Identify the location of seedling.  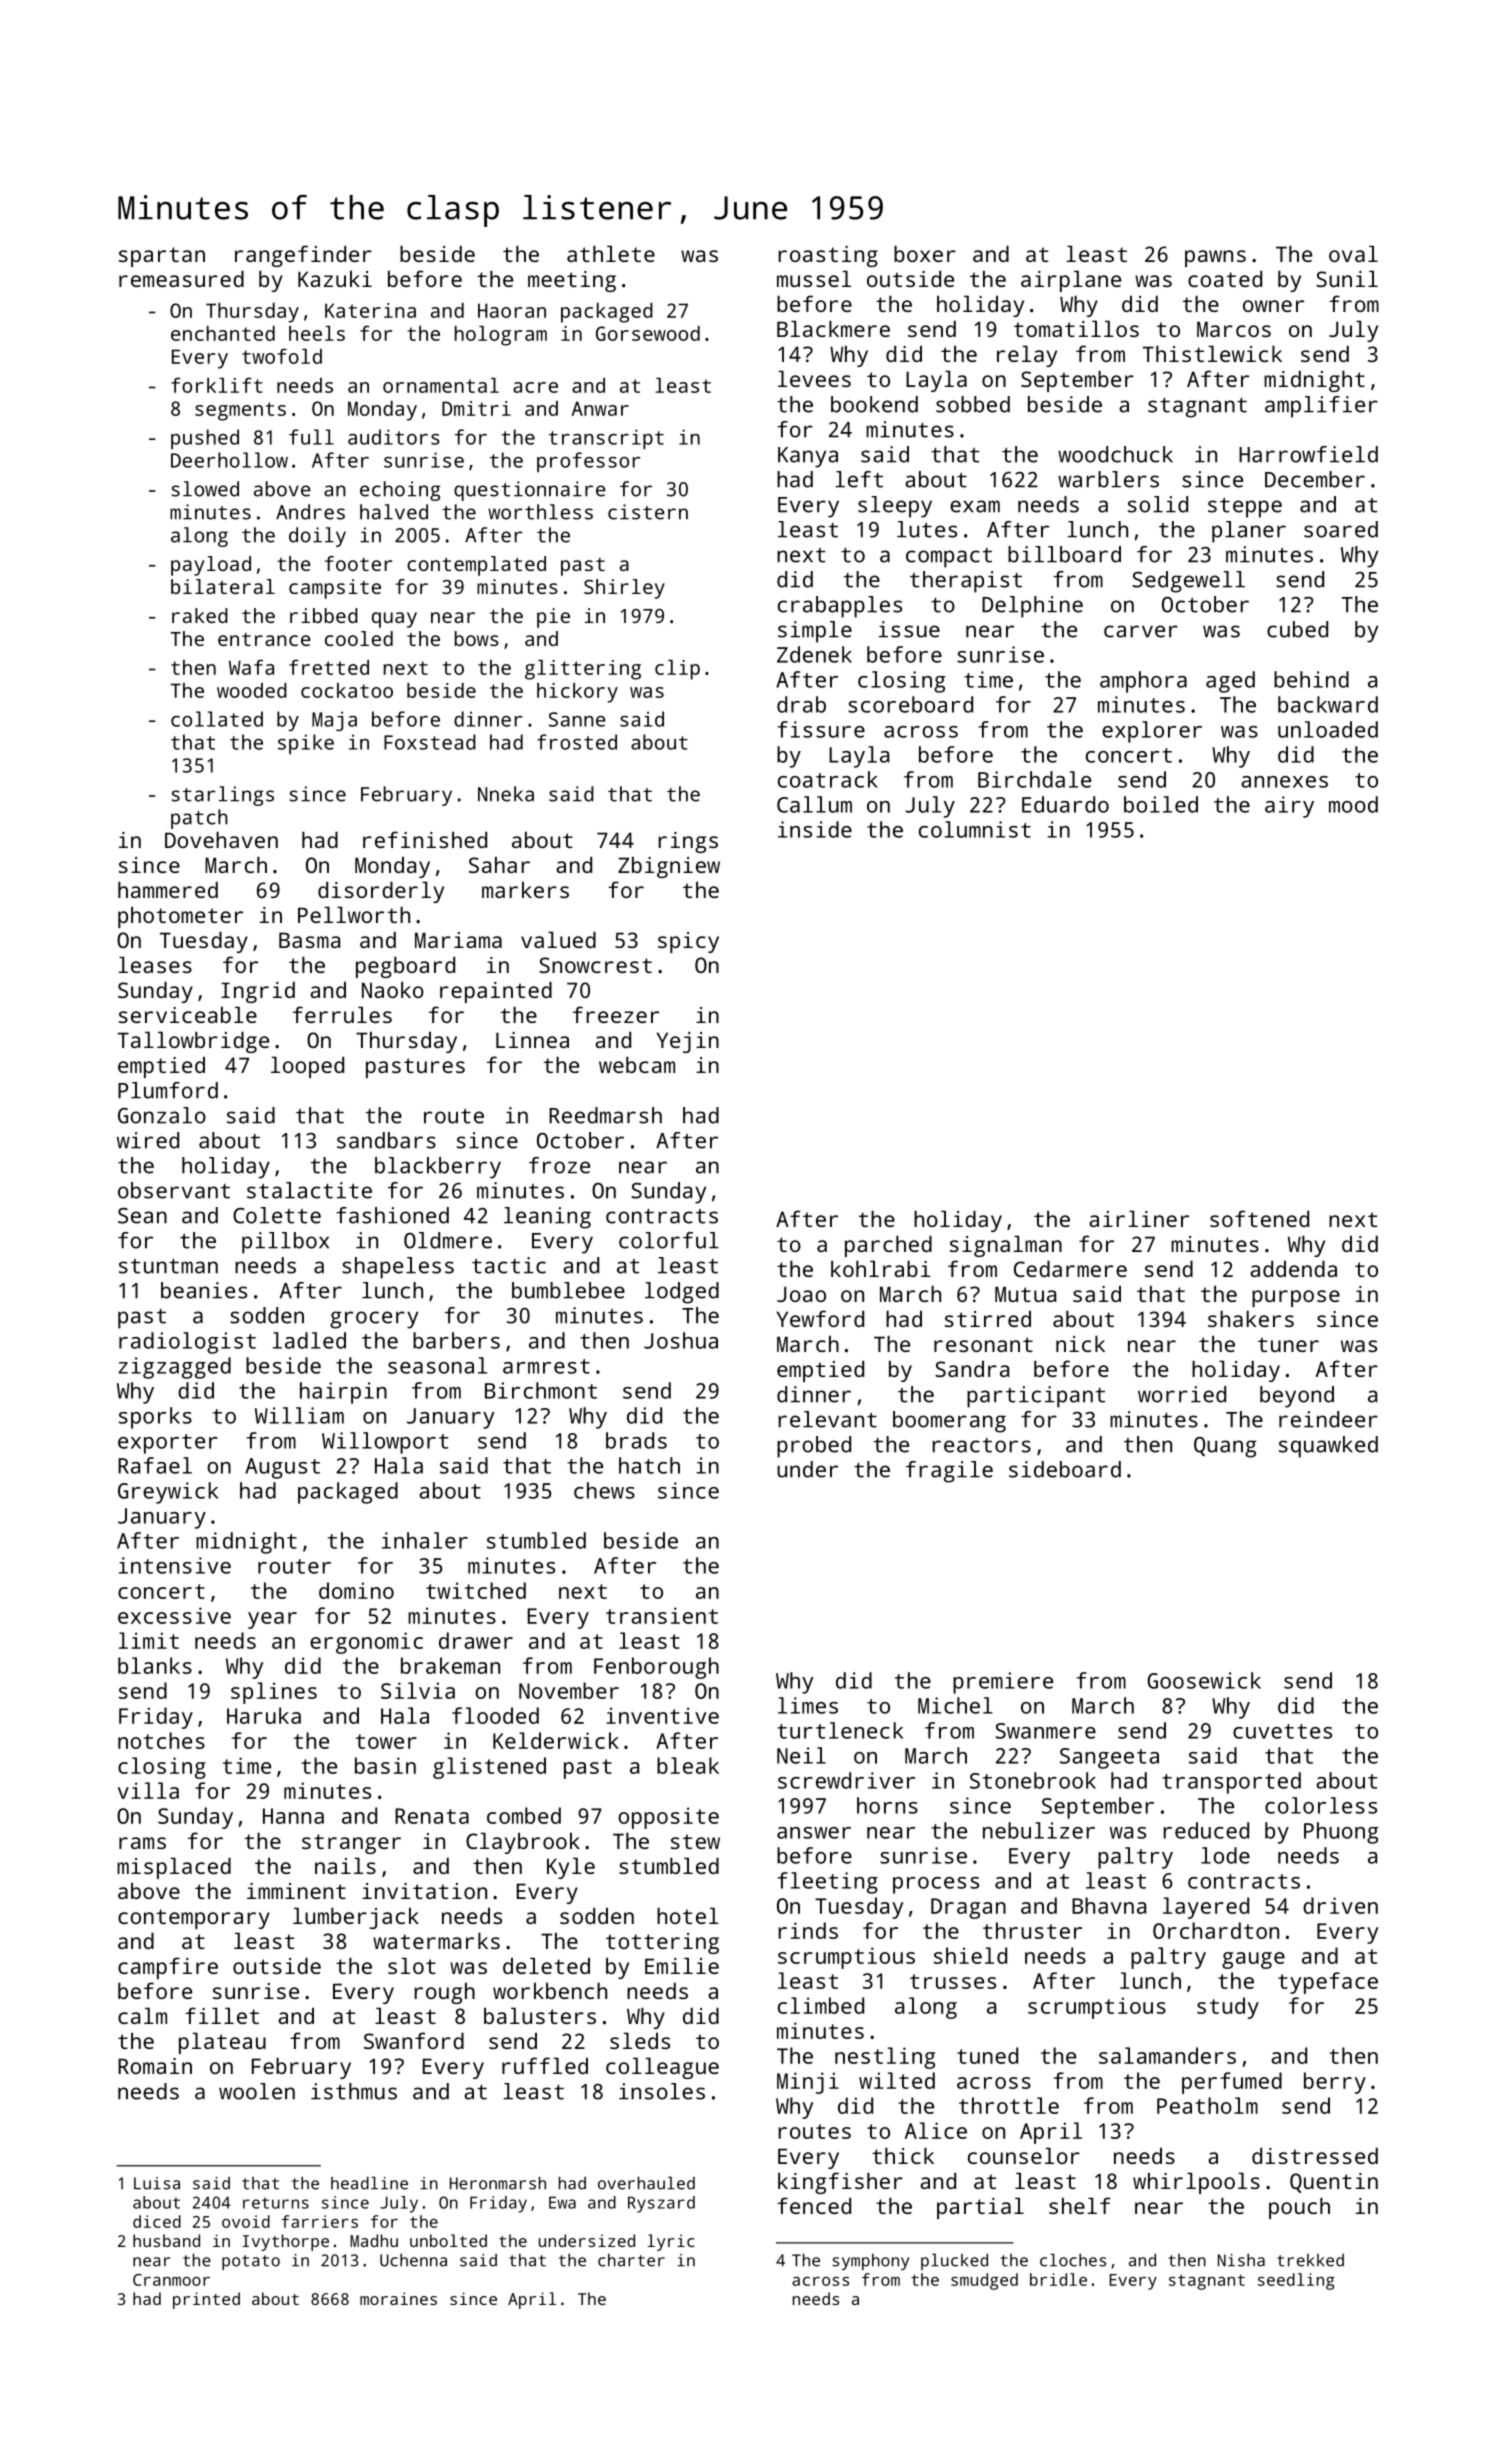
(1296, 2281).
